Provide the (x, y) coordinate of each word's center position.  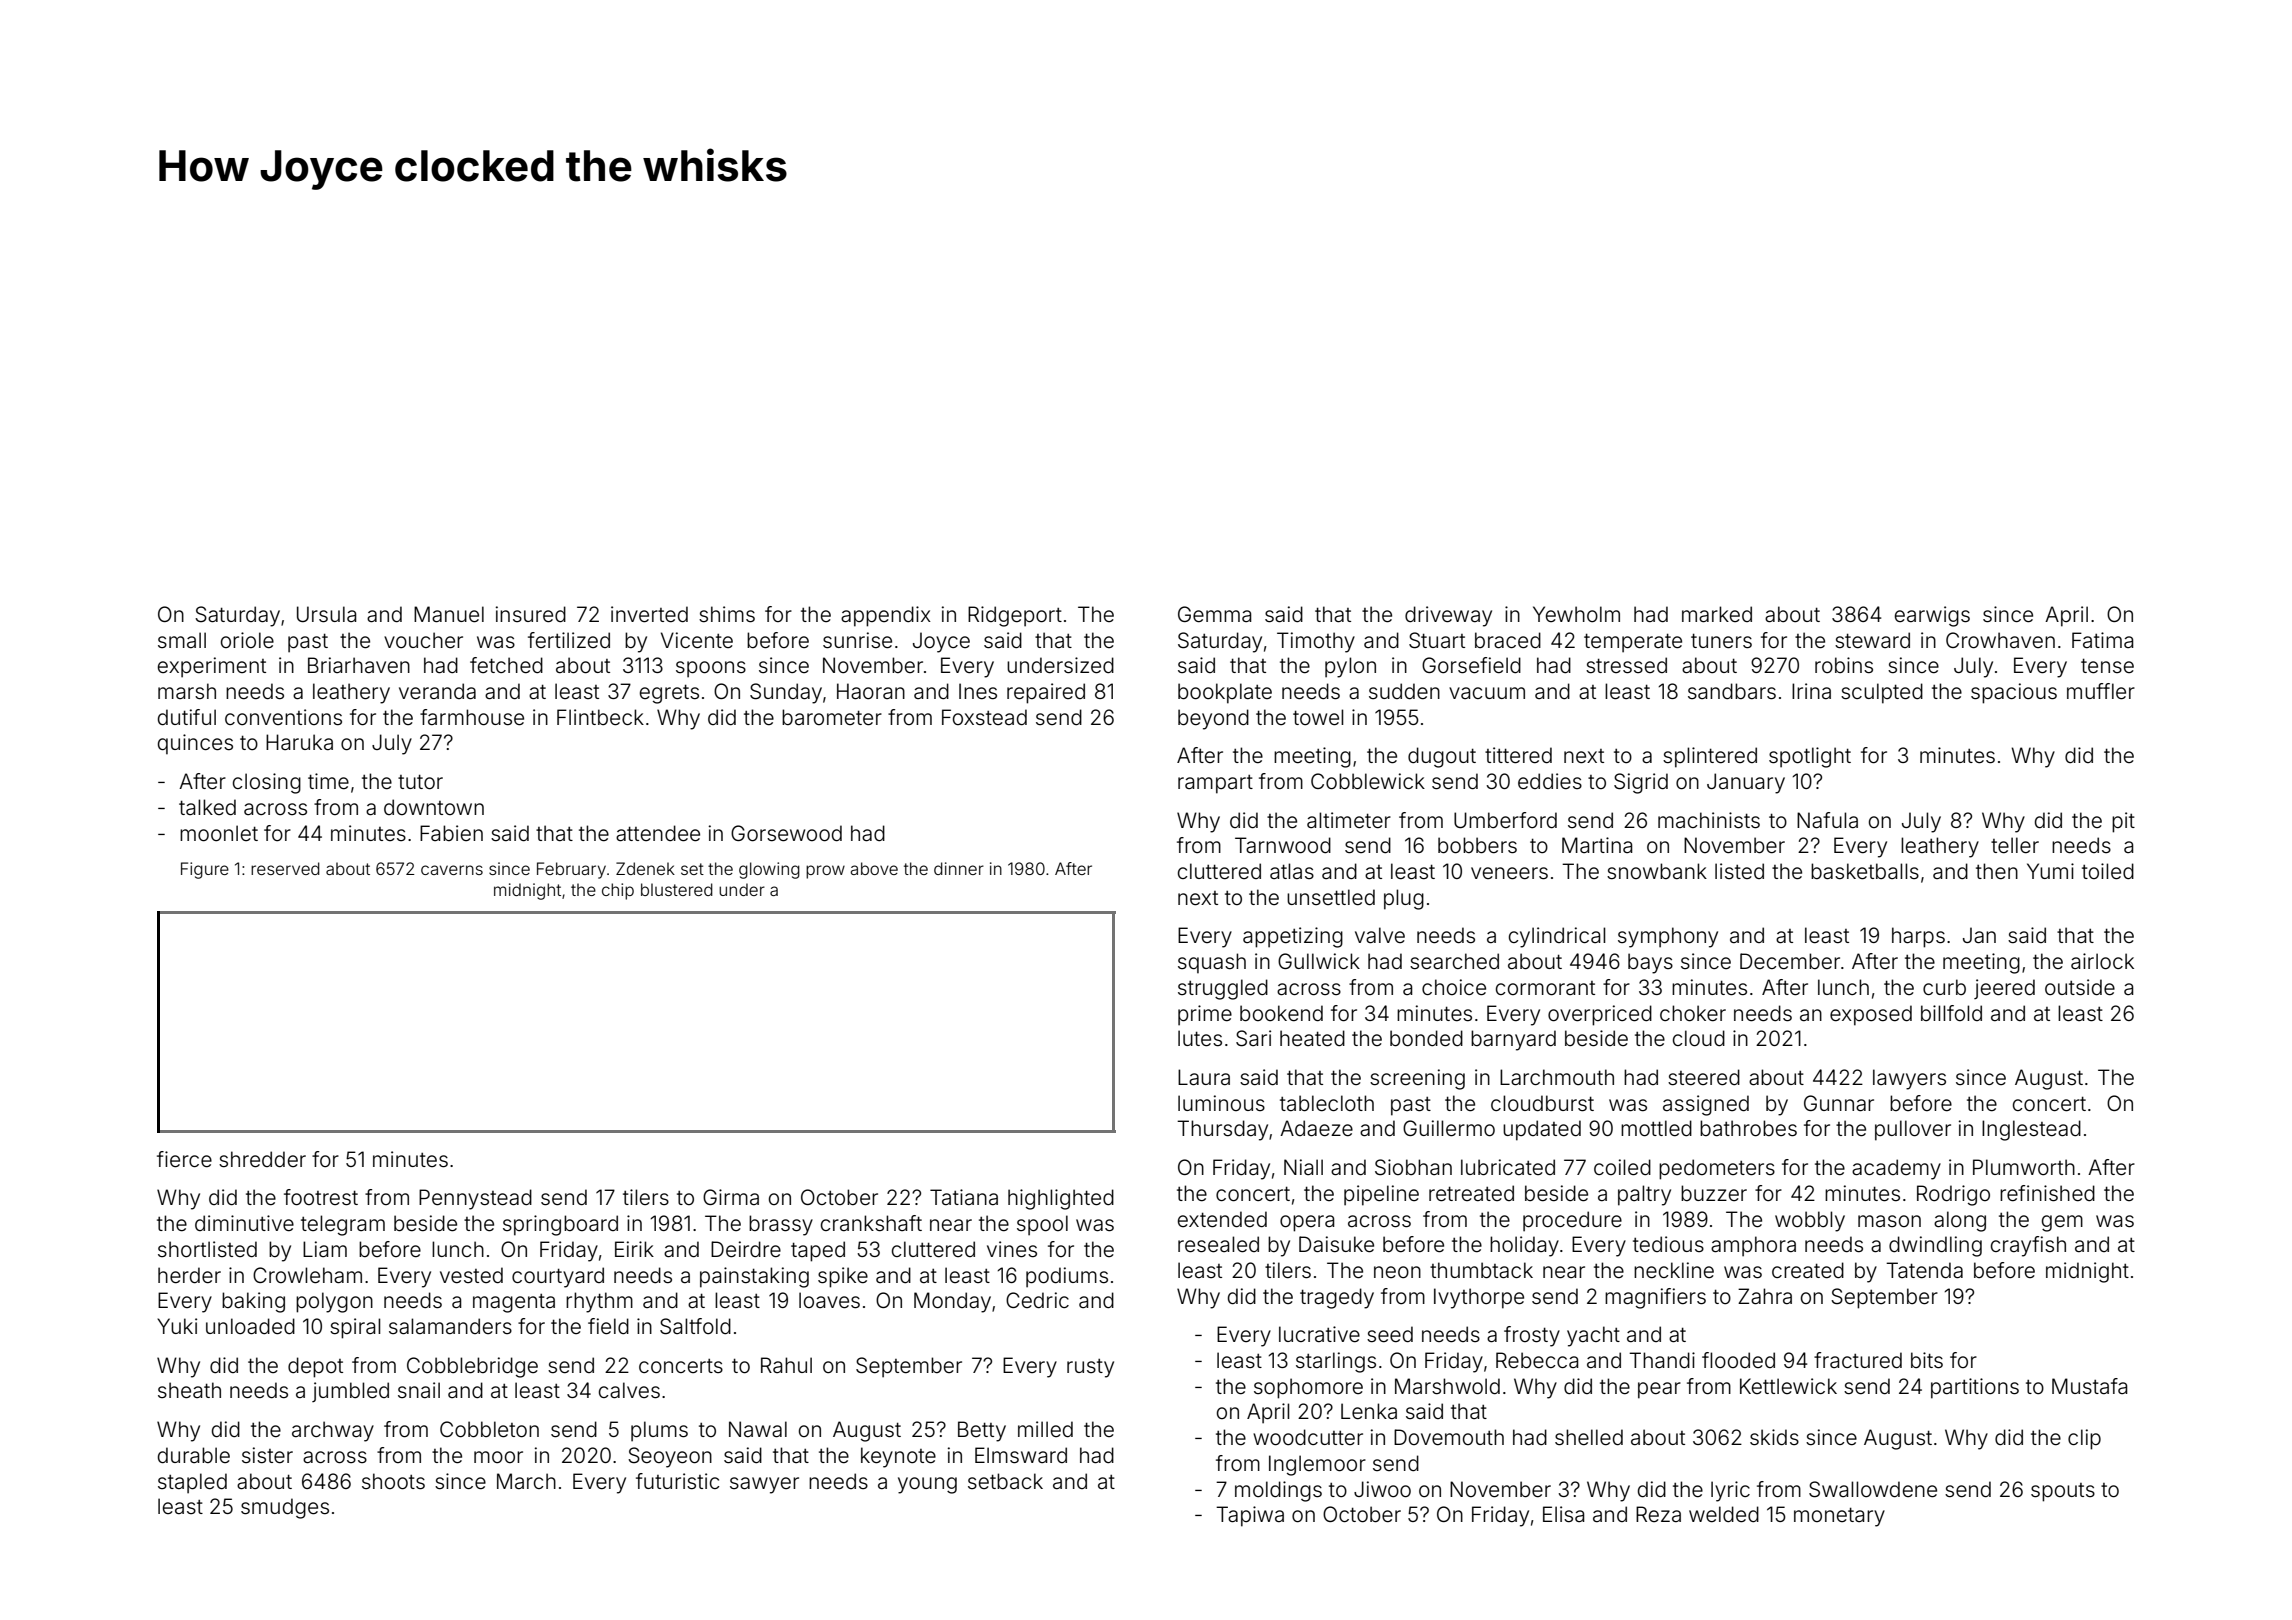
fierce (184, 1159)
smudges (285, 1508)
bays (1650, 963)
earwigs (1932, 616)
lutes (1200, 1038)
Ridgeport (1015, 616)
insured (531, 614)
